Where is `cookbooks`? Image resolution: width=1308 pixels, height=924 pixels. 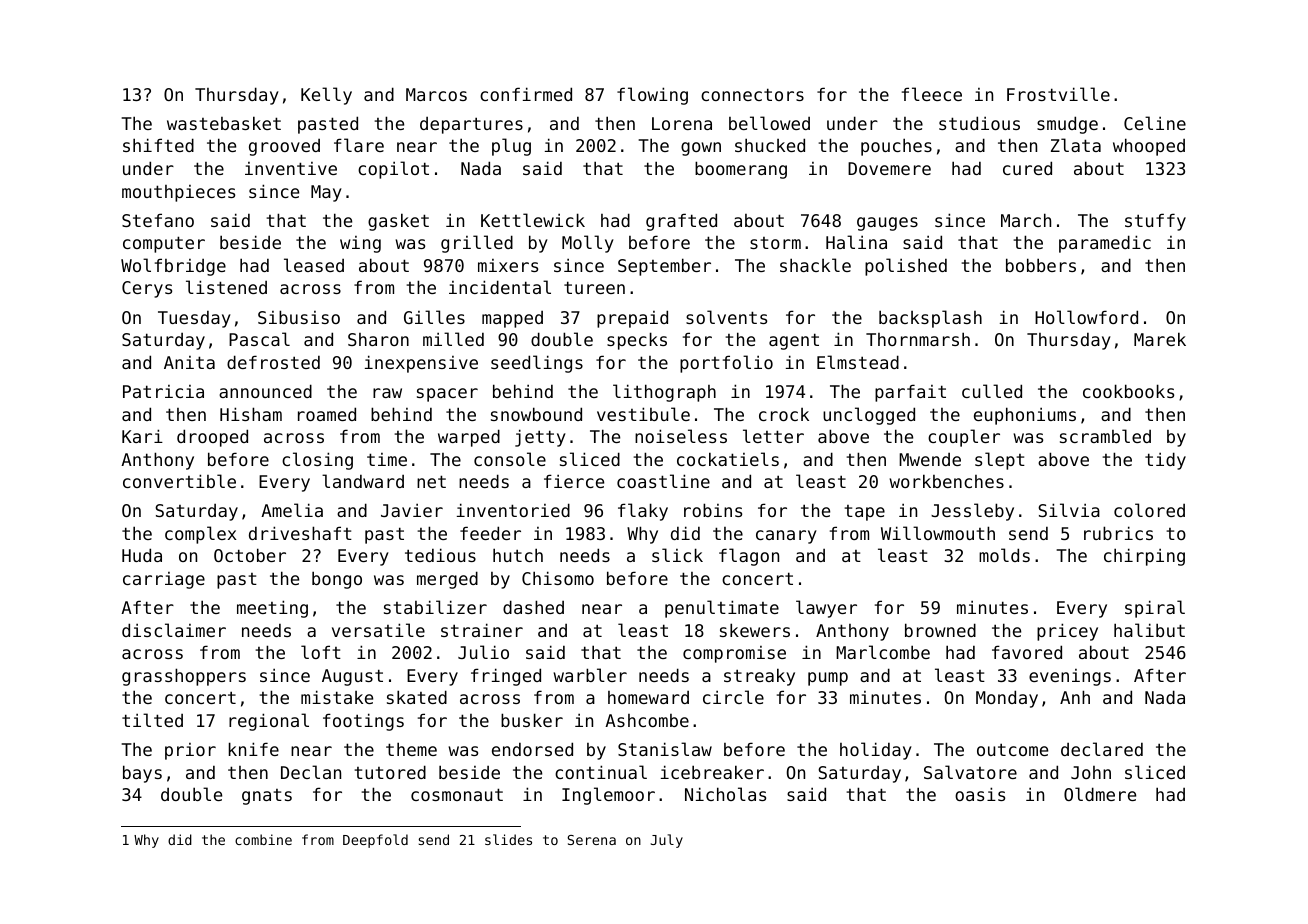
cookbooks is located at coordinates (1128, 391).
